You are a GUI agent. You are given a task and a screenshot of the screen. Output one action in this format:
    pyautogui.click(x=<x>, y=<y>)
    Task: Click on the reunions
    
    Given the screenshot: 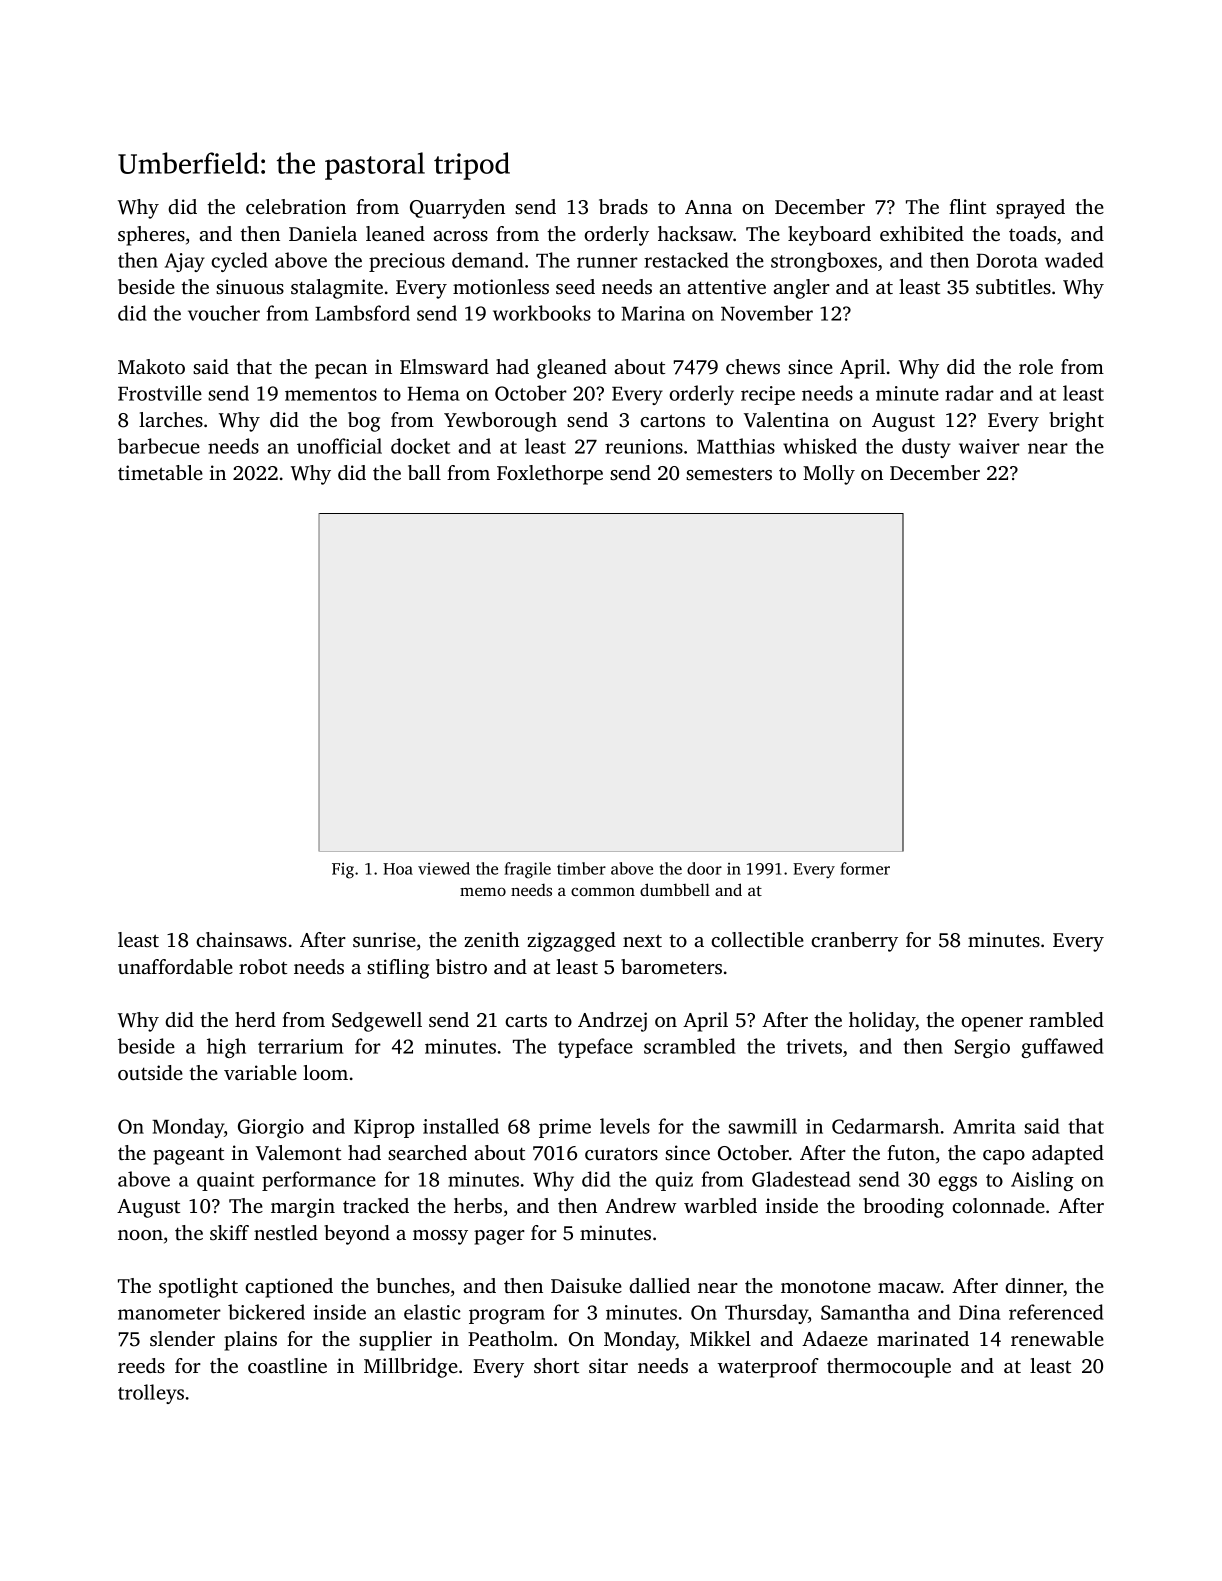 What is the action you would take?
    pyautogui.click(x=644, y=446)
